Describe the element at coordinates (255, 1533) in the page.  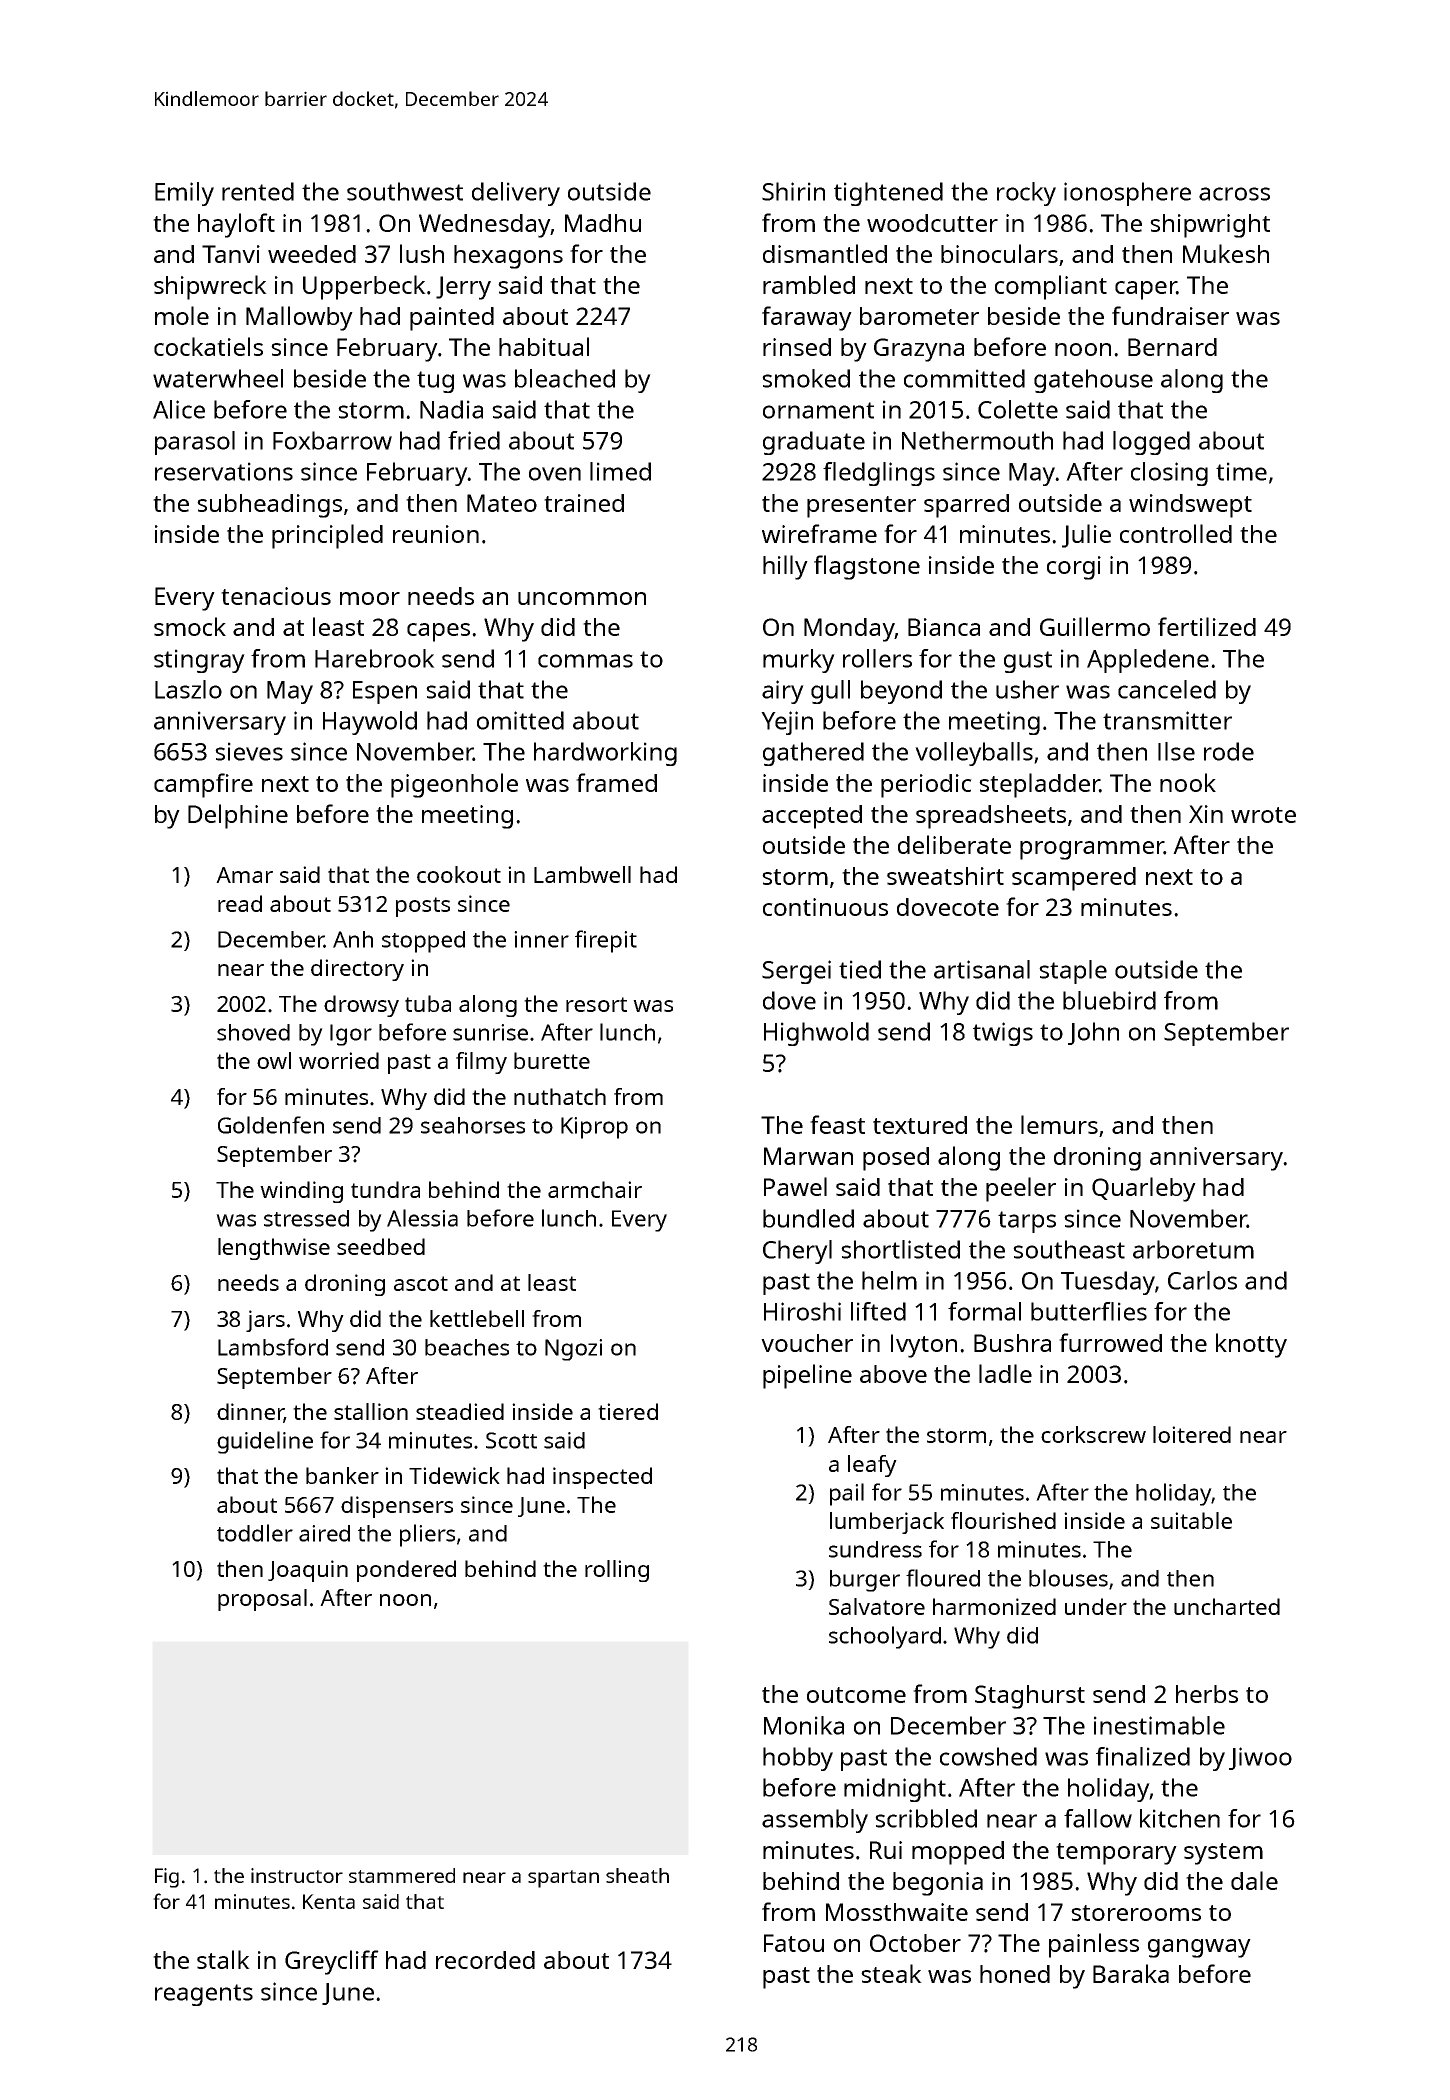
I see `toddler` at that location.
